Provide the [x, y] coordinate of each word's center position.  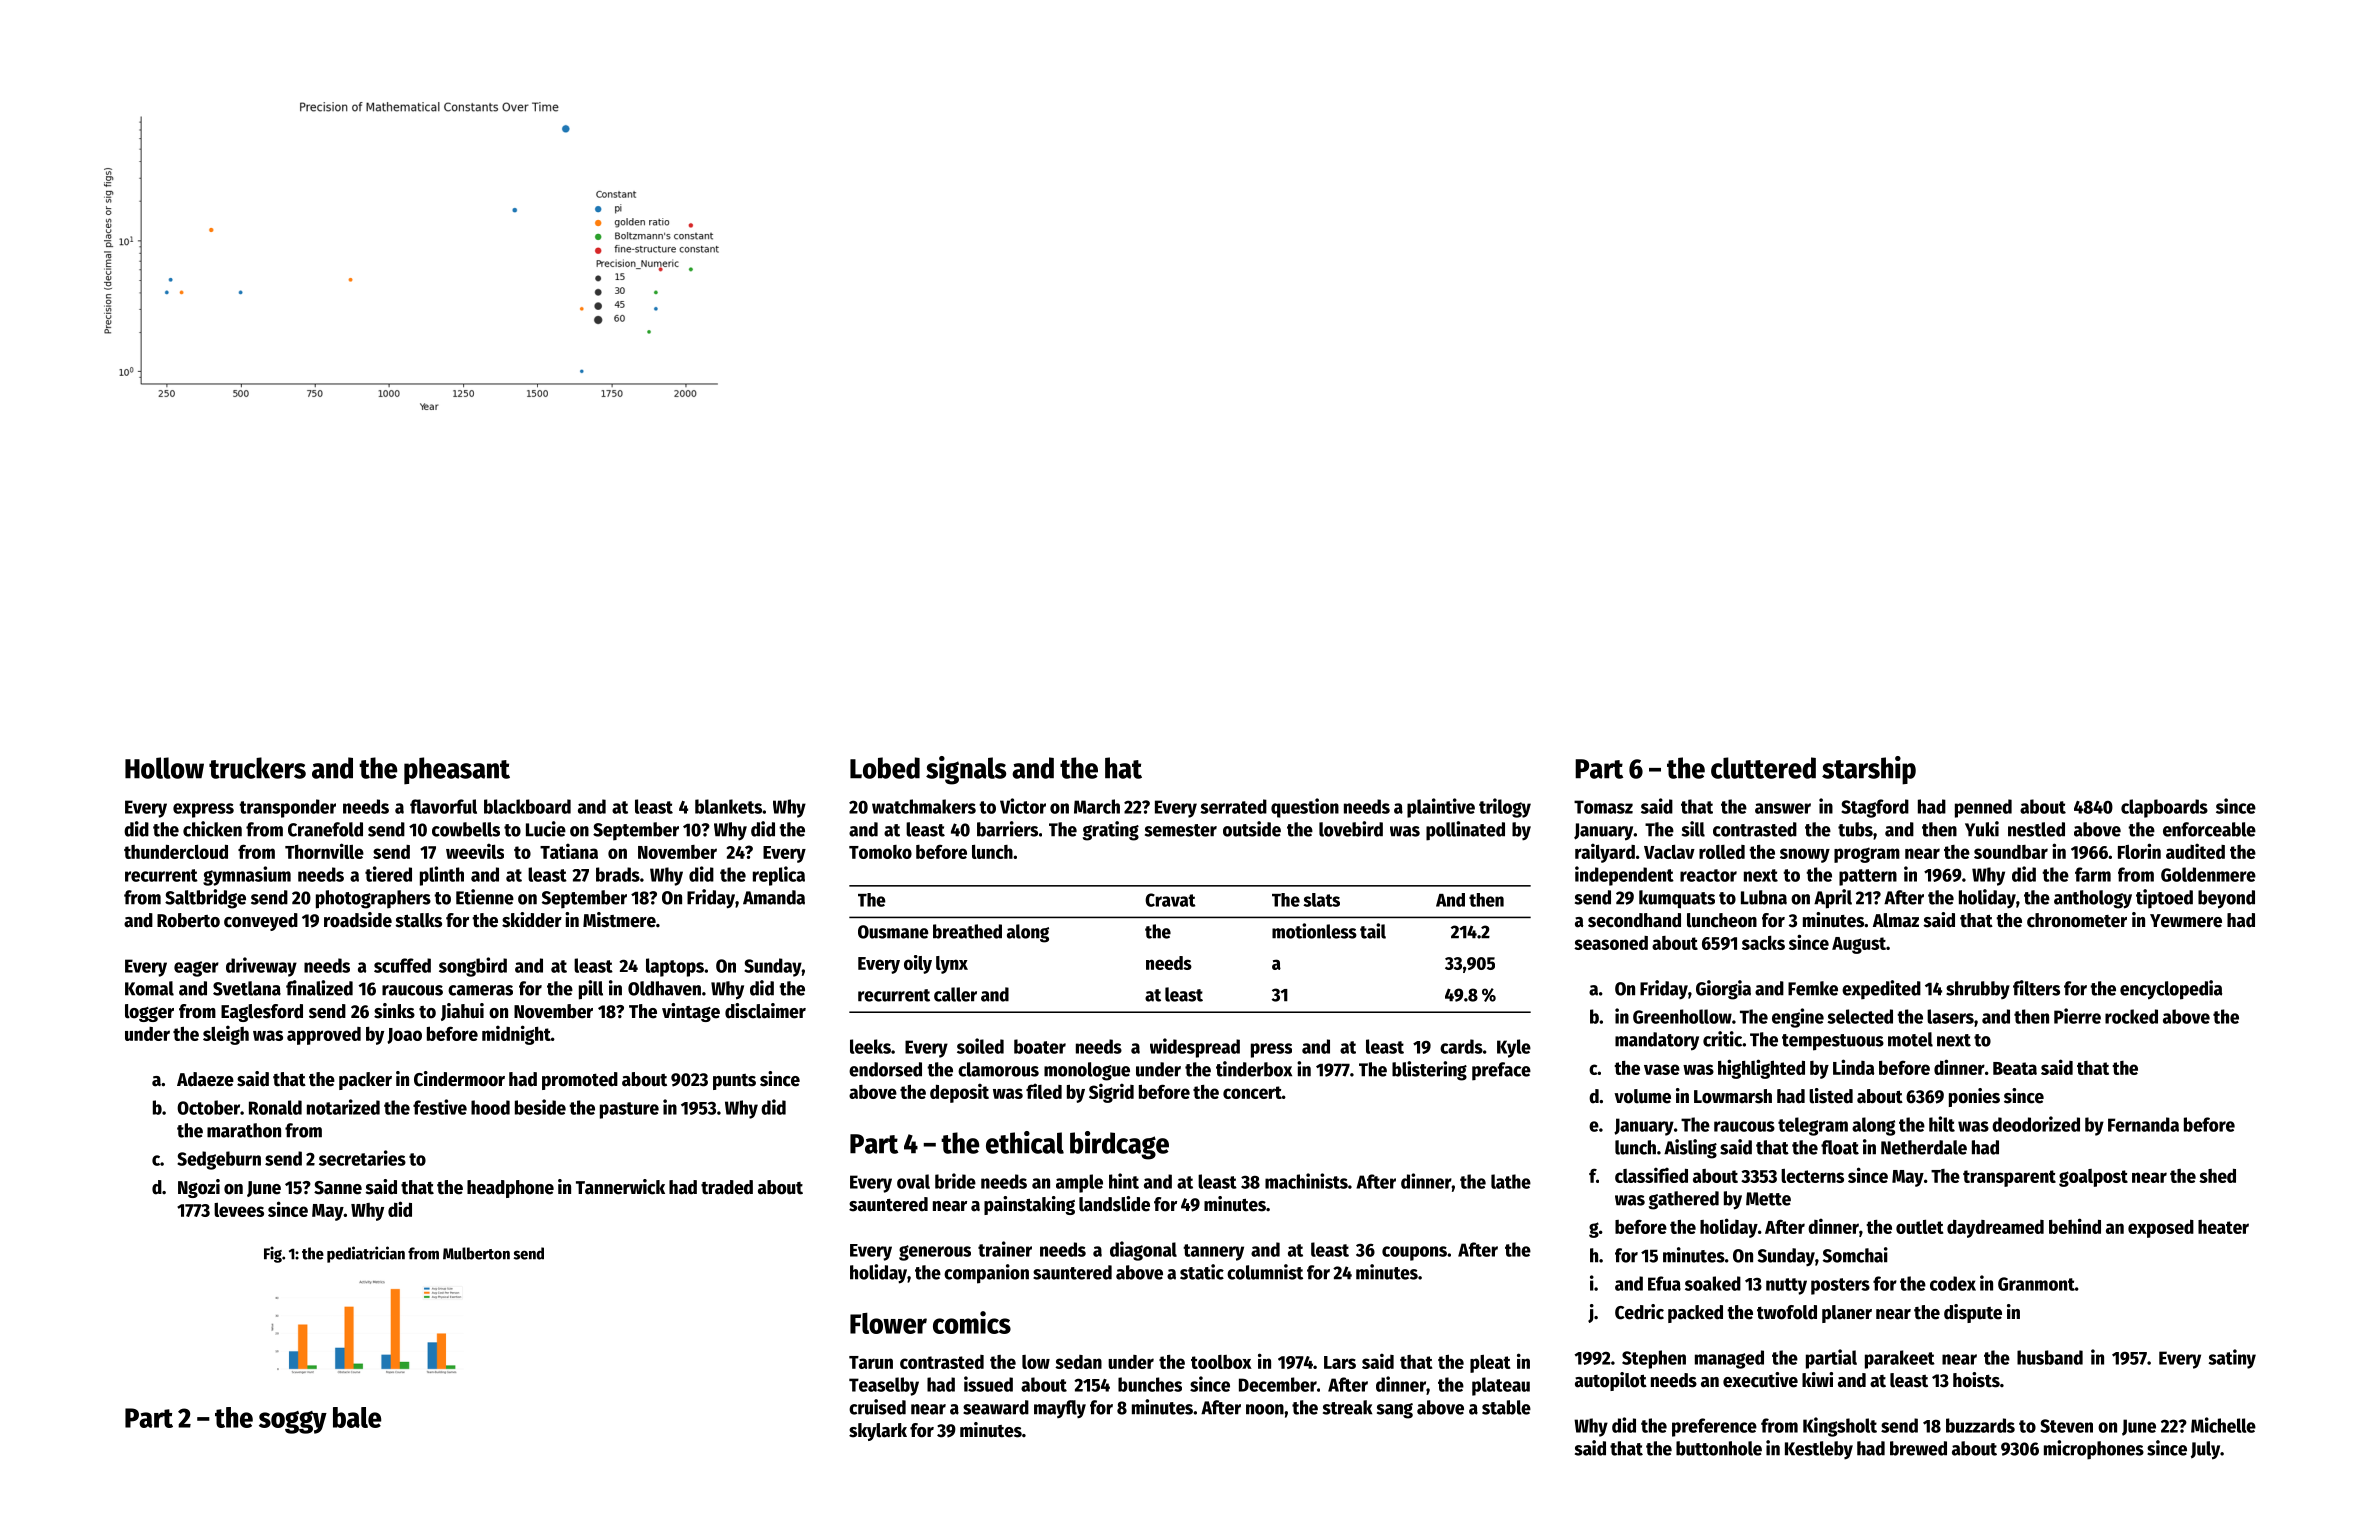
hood [490, 1107]
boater [1040, 1046]
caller [955, 994]
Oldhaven [664, 988]
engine [1798, 1018]
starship [1869, 770]
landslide [1114, 1204]
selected [1860, 1016]
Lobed [885, 768]
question [1305, 808]
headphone [510, 1189]
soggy [293, 1422]
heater [2223, 1227]
